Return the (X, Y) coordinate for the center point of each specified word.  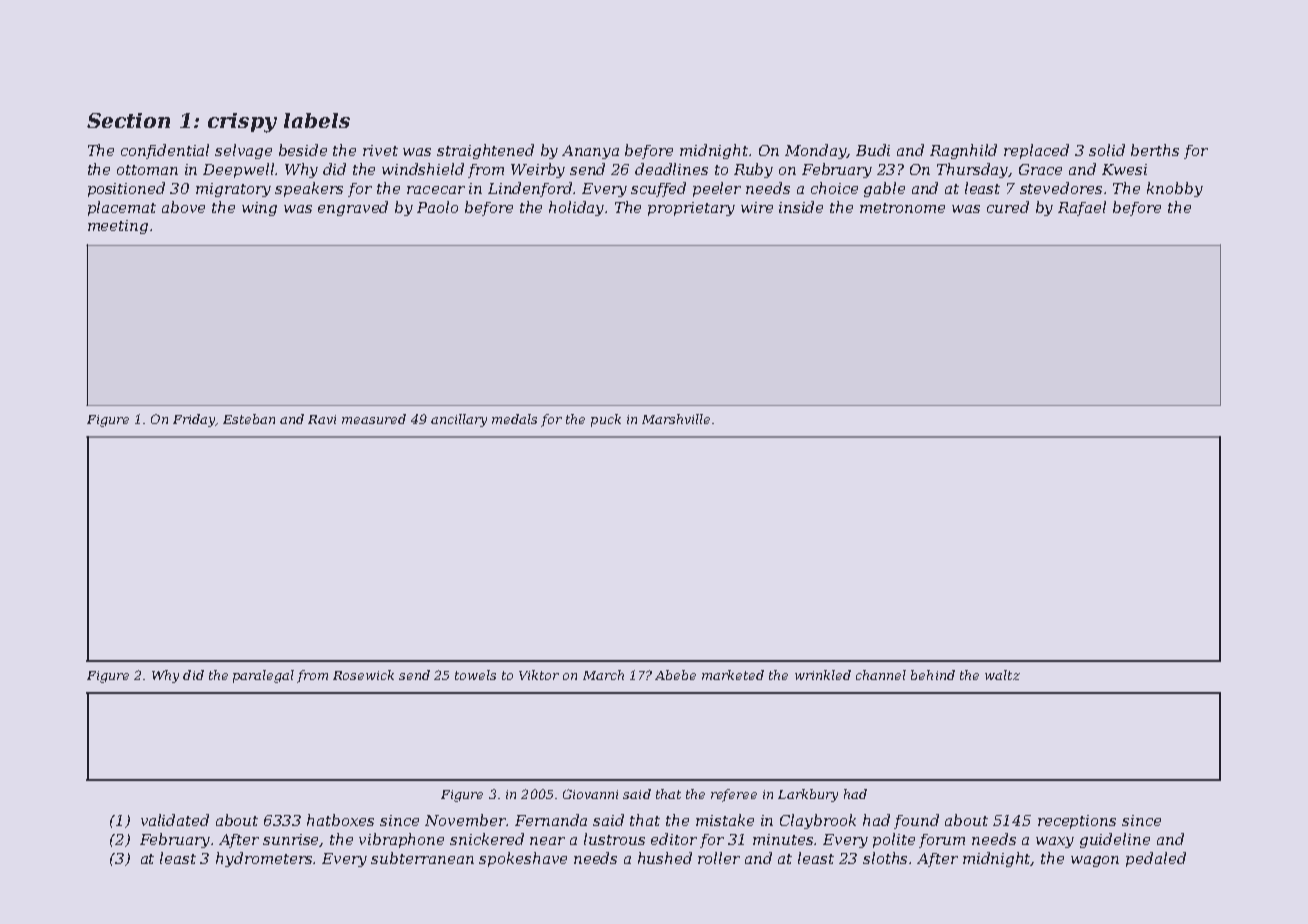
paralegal (263, 676)
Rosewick (363, 675)
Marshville (676, 419)
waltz (1002, 675)
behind (933, 675)
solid (1107, 150)
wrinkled (823, 675)
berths (1155, 150)
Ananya (590, 152)
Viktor (539, 675)
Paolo (437, 207)
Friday (194, 420)
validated (175, 820)
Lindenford (531, 189)
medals (514, 419)
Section (128, 120)
